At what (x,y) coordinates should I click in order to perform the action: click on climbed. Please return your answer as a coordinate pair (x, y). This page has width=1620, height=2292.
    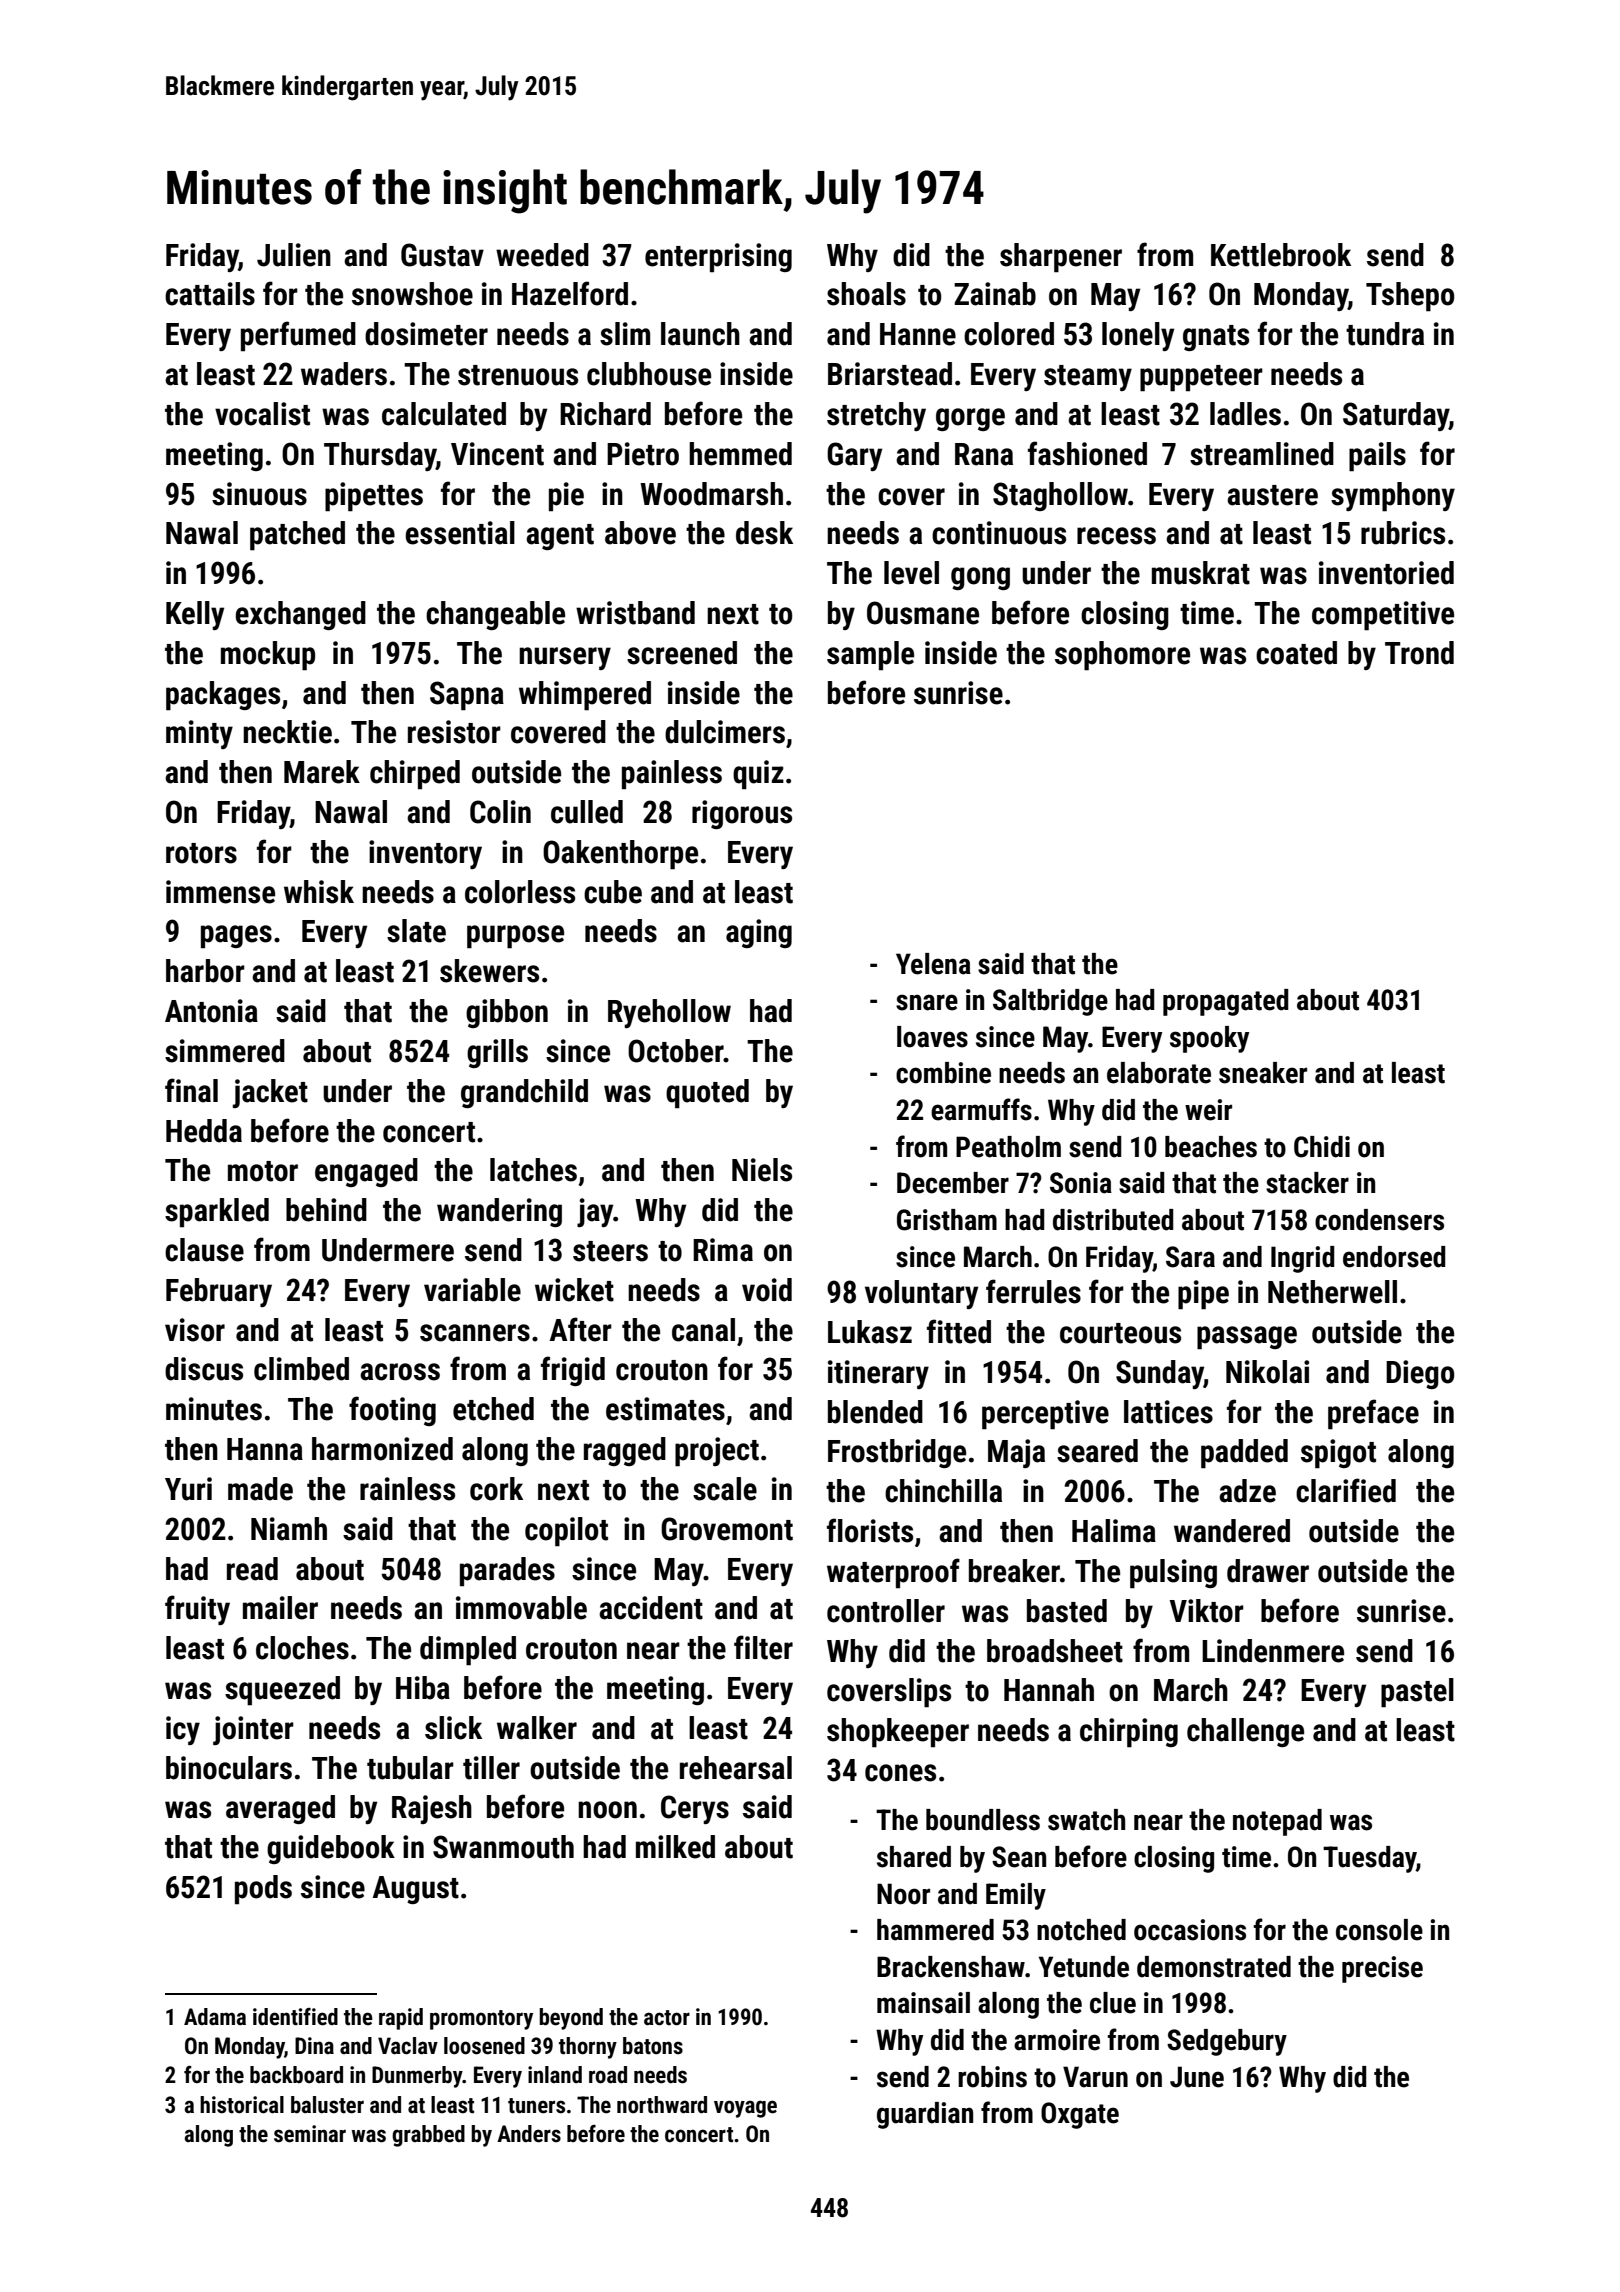
    Looking at the image, I should click on (301, 1369).
